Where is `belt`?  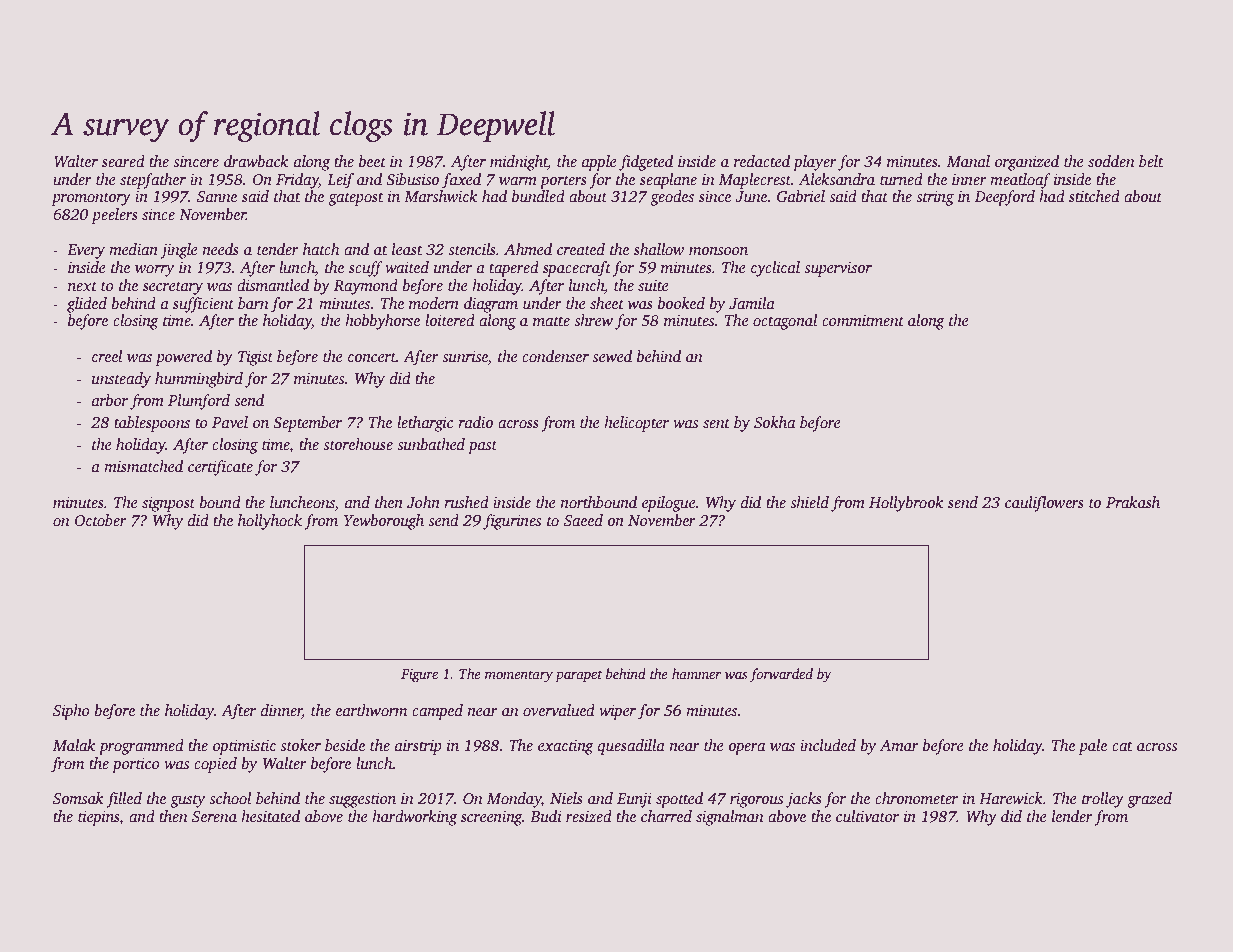
belt is located at coordinates (1151, 161).
